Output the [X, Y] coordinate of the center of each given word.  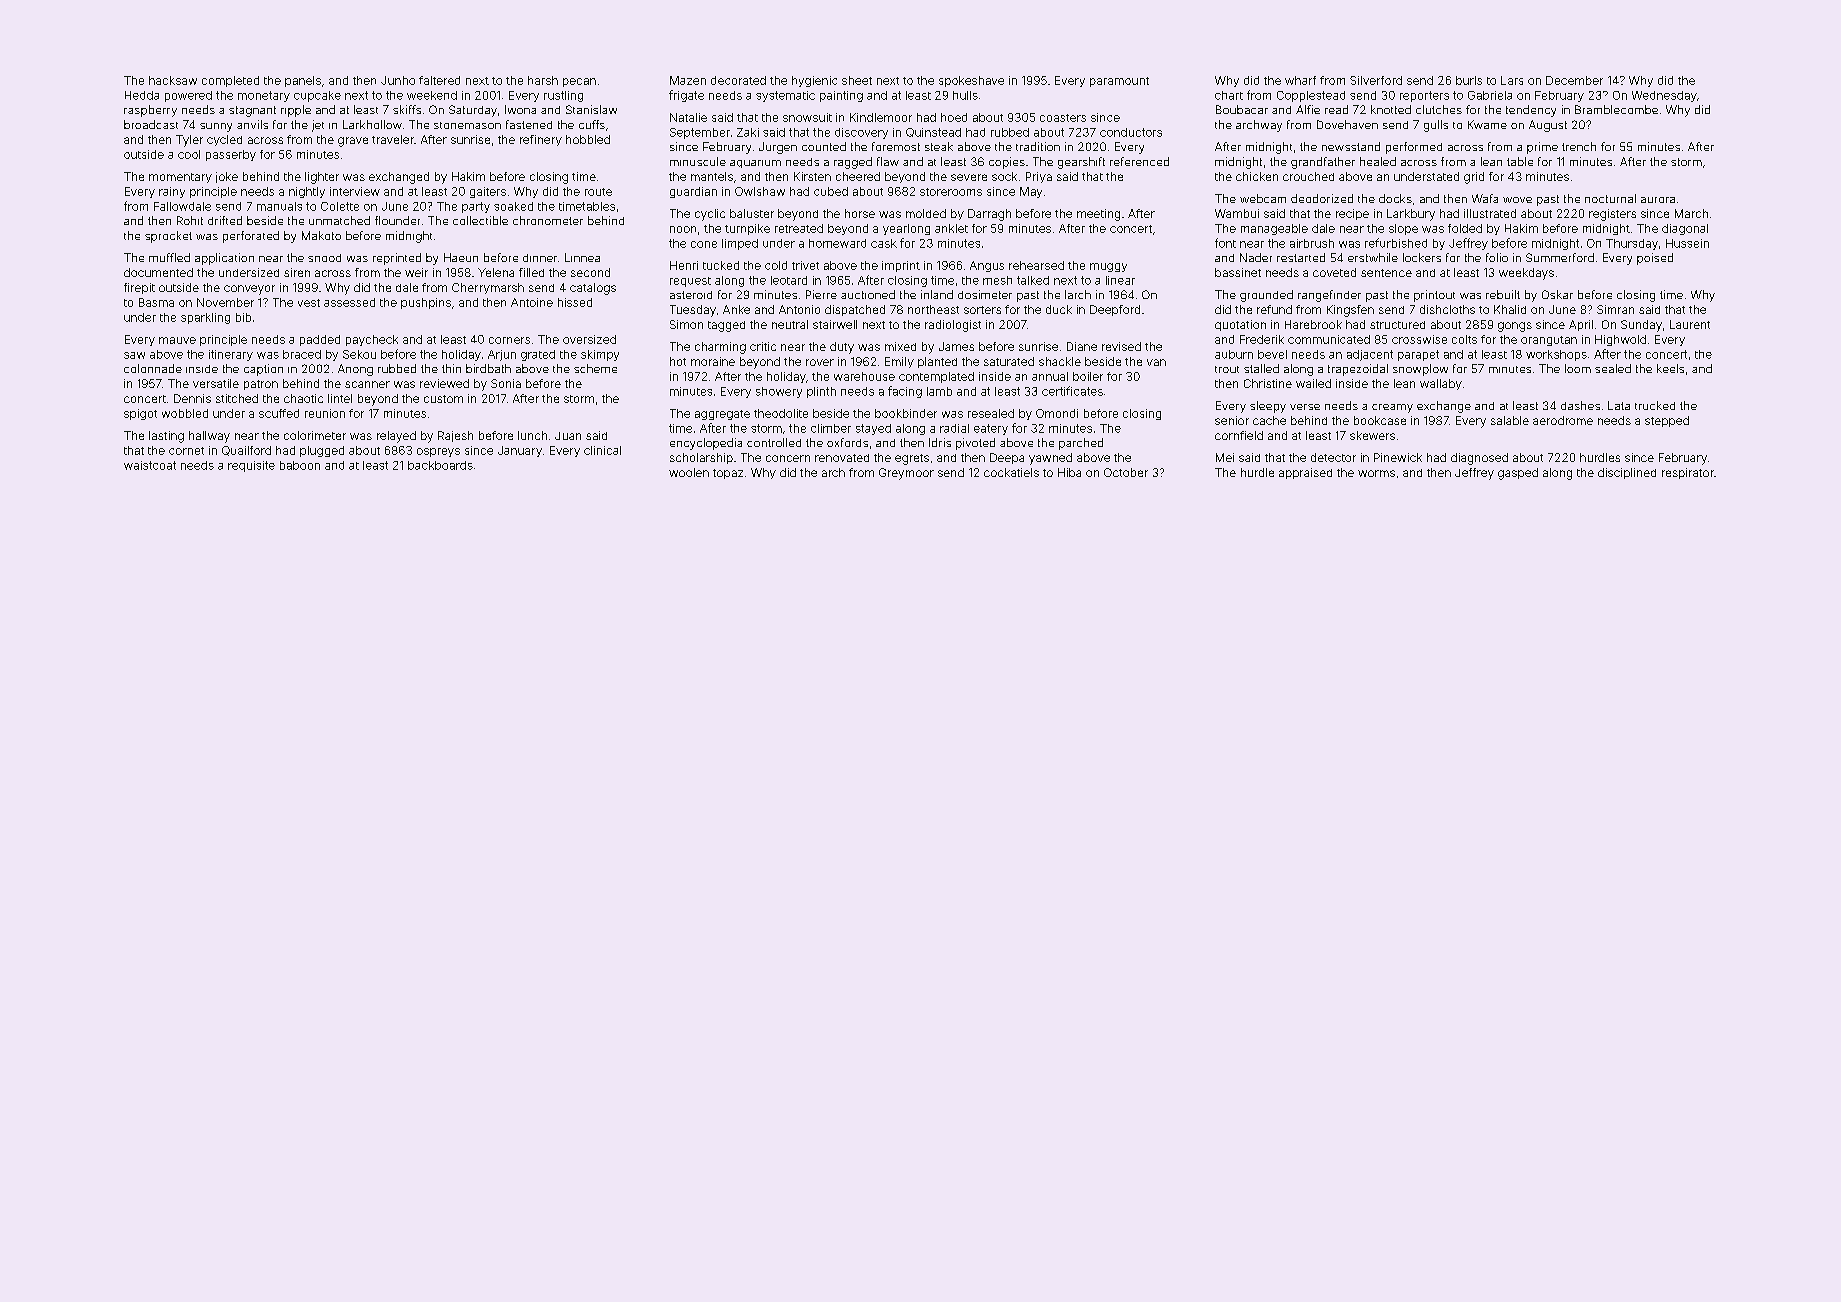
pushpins [426, 303]
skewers [1372, 435]
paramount [1119, 82]
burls [1469, 80]
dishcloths [1447, 309]
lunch [532, 435]
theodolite [781, 413]
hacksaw [173, 80]
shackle [1060, 361]
